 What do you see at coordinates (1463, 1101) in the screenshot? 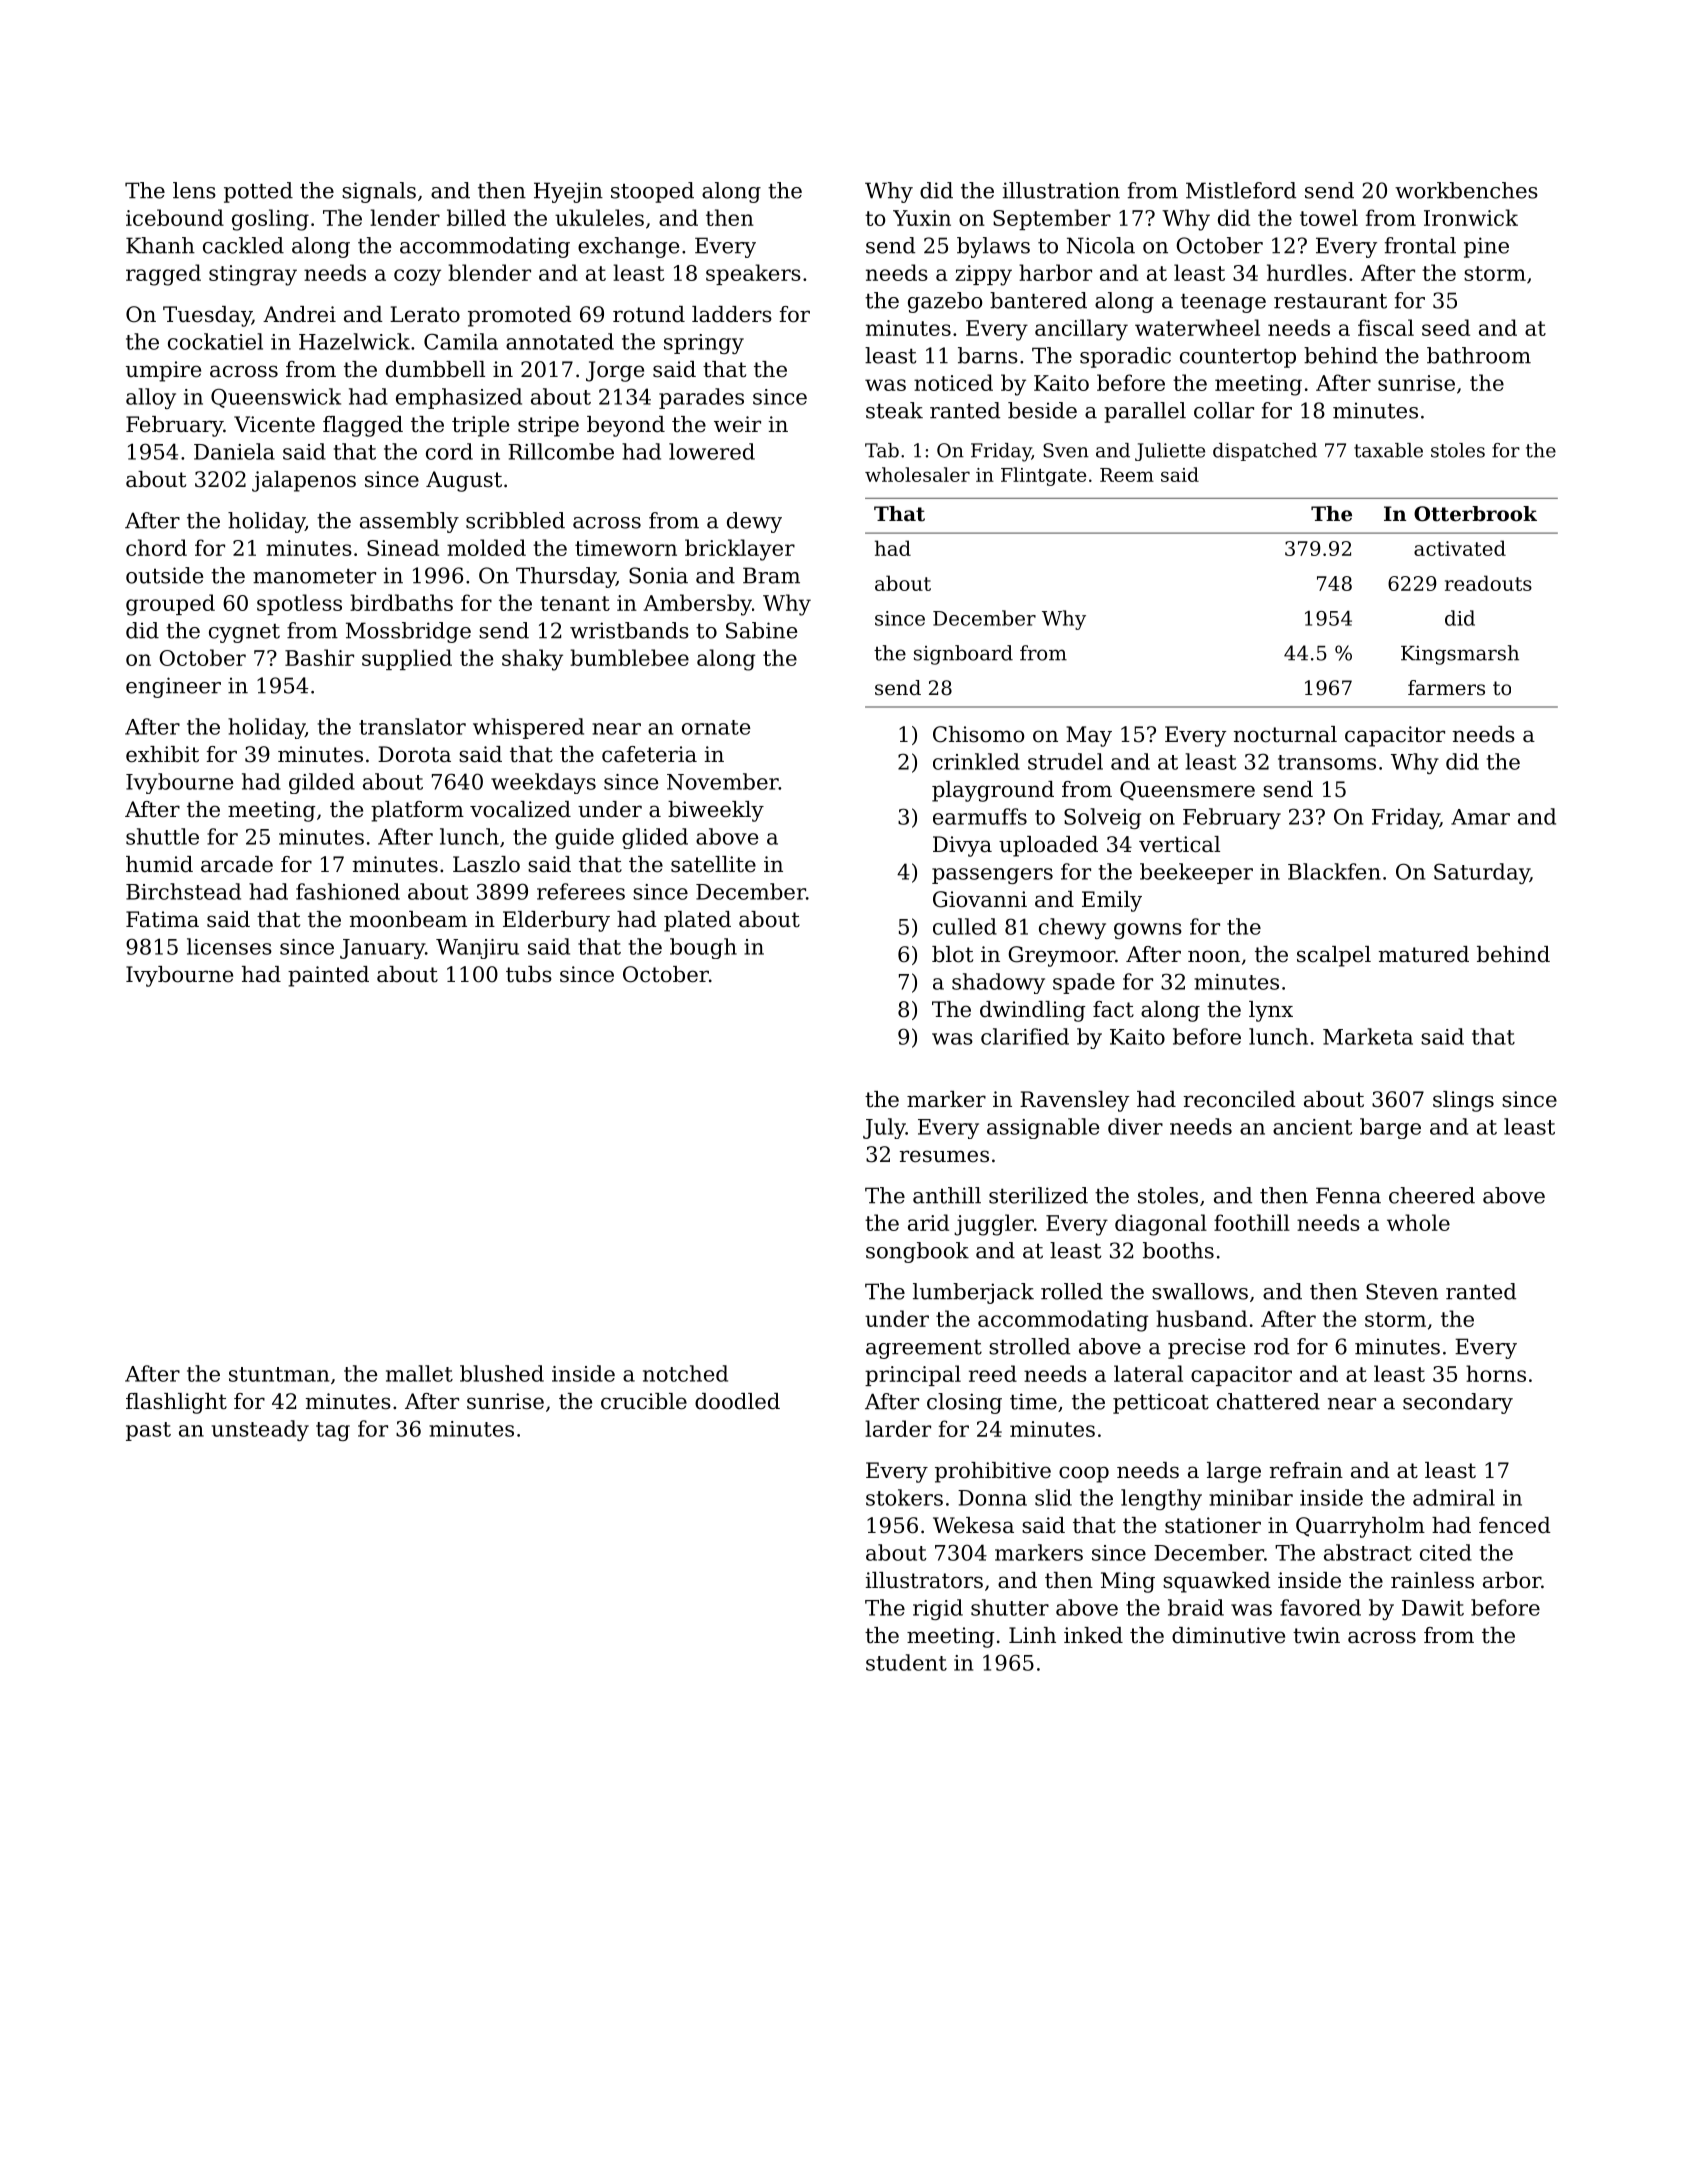
I see `slings` at bounding box center [1463, 1101].
